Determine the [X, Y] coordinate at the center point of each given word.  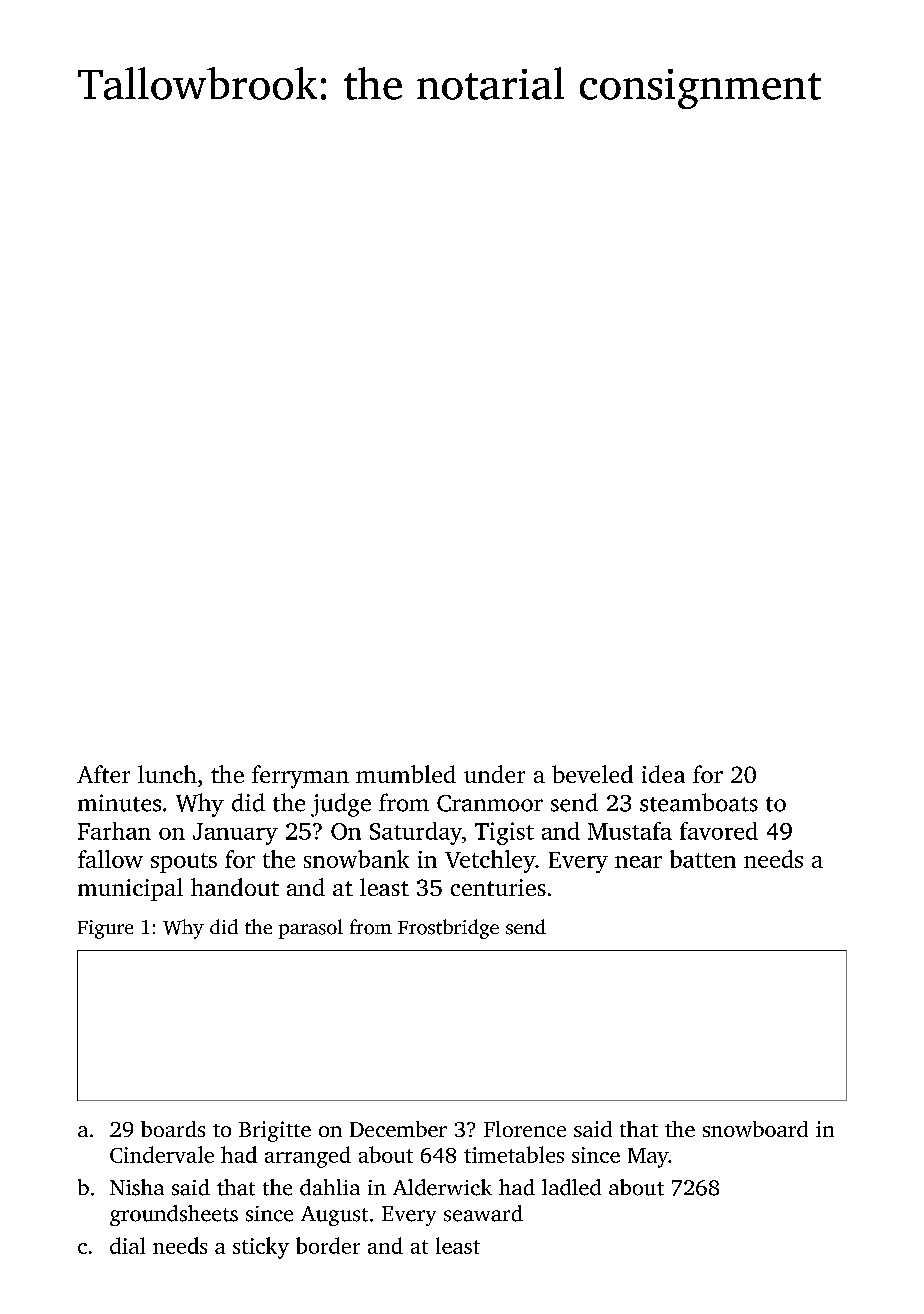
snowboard [755, 1129]
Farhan [114, 831]
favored [719, 831]
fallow [110, 859]
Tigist [504, 833]
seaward [483, 1213]
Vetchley [490, 861]
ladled [571, 1187]
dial [127, 1245]
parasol [311, 929]
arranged [308, 1157]
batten [703, 859]
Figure [105, 929]
